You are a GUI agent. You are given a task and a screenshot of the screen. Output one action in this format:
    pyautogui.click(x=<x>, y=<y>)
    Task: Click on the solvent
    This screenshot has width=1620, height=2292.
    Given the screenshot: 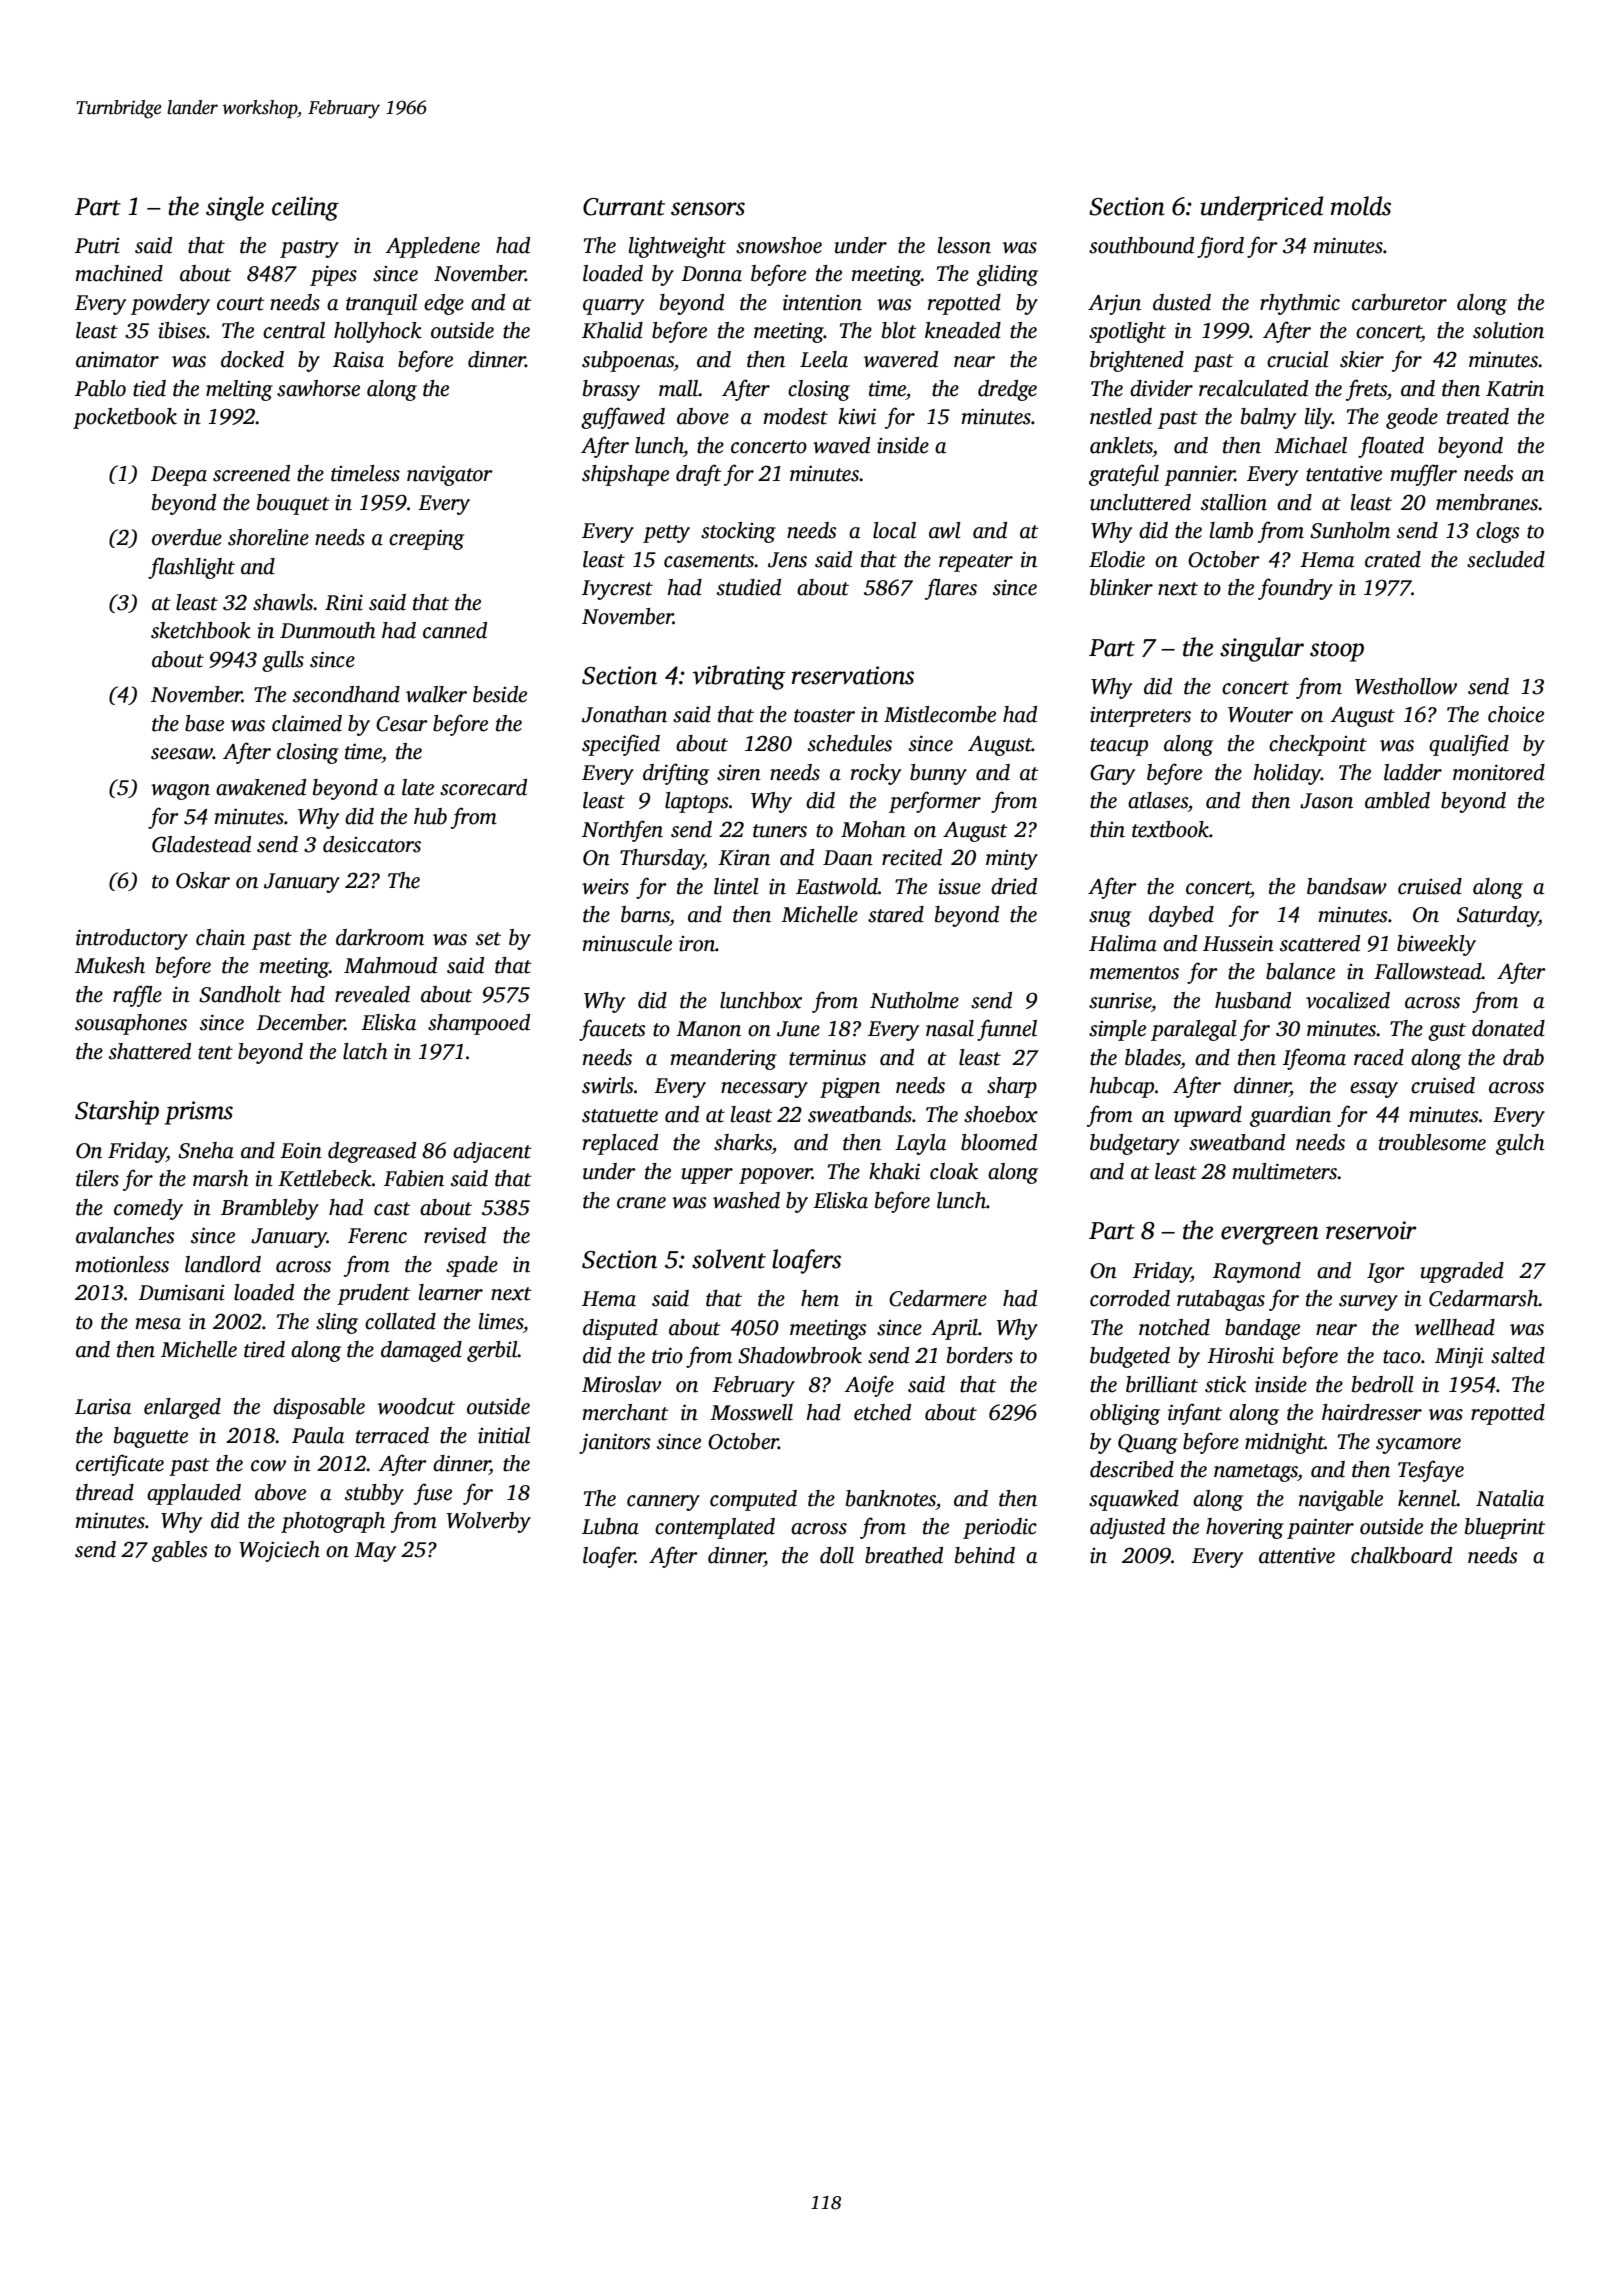 What is the action you would take?
    pyautogui.click(x=729, y=1259)
